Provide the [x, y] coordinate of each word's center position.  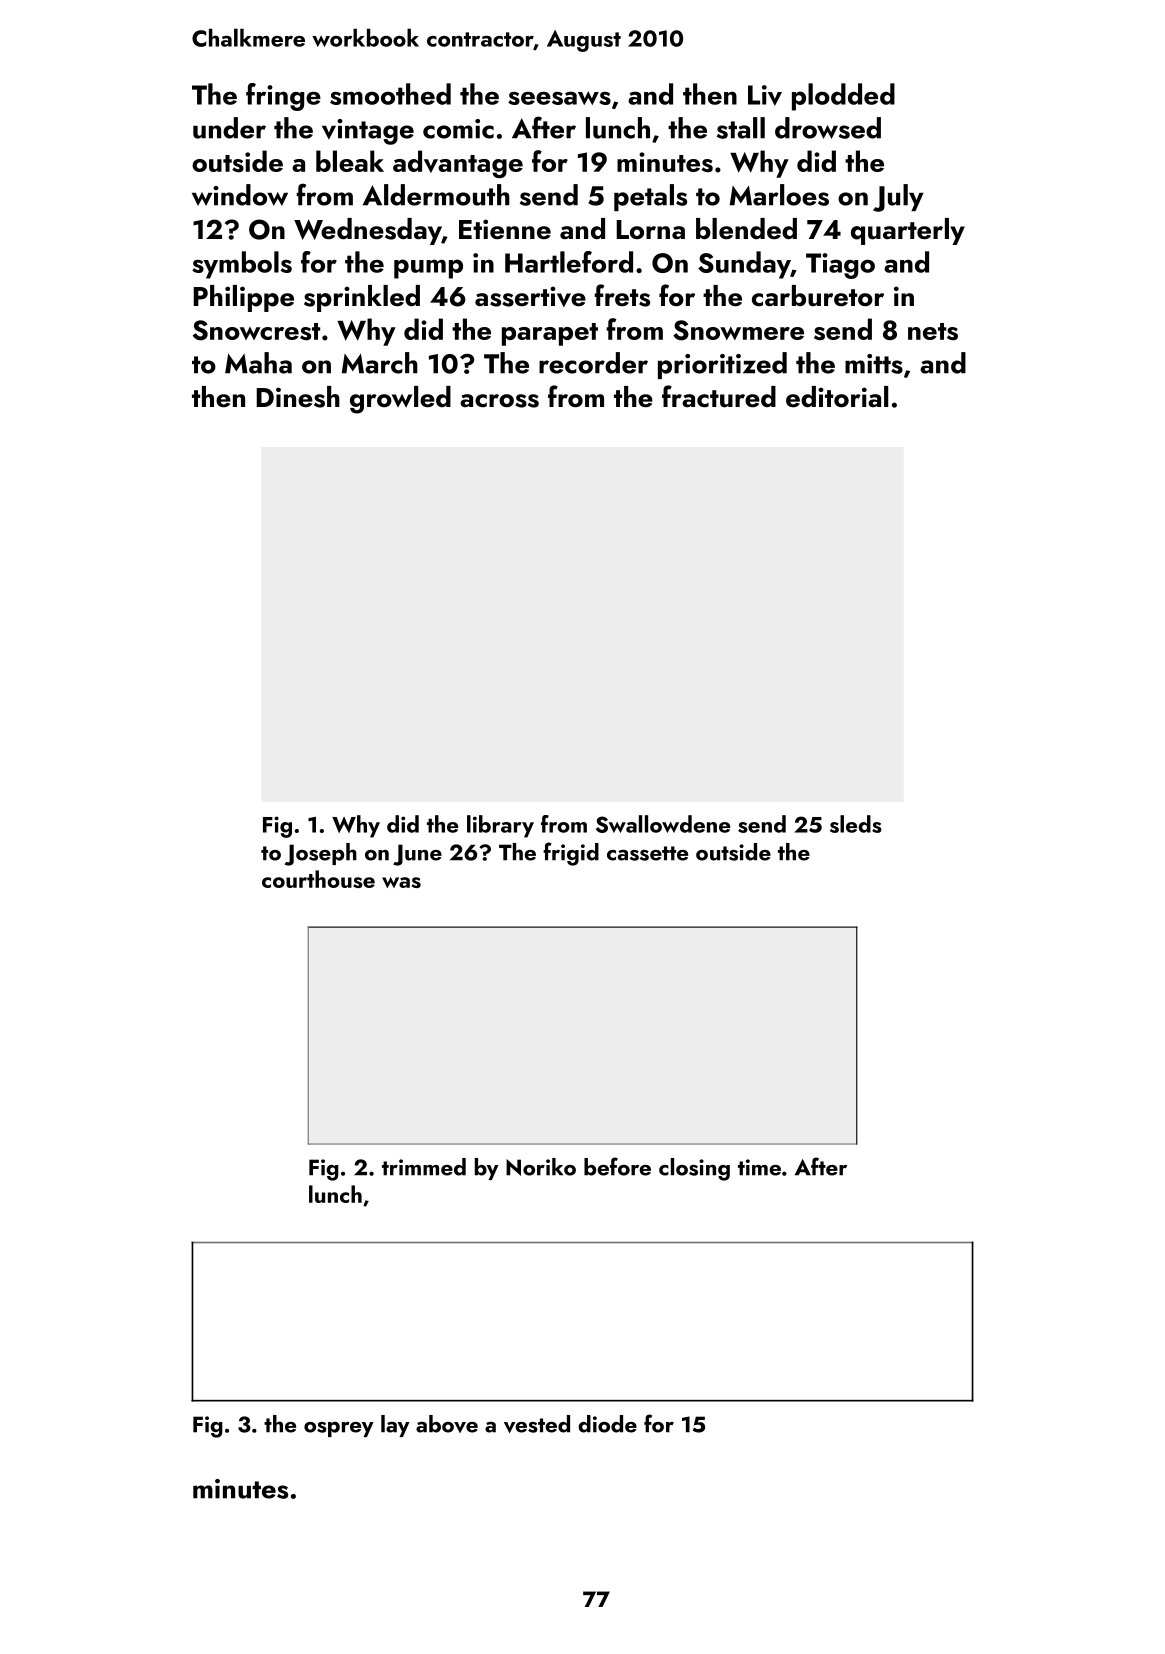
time [759, 1167]
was [401, 882]
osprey [339, 1429]
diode [607, 1424]
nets [933, 332]
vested [537, 1424]
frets [622, 295]
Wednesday [368, 231]
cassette [647, 853]
